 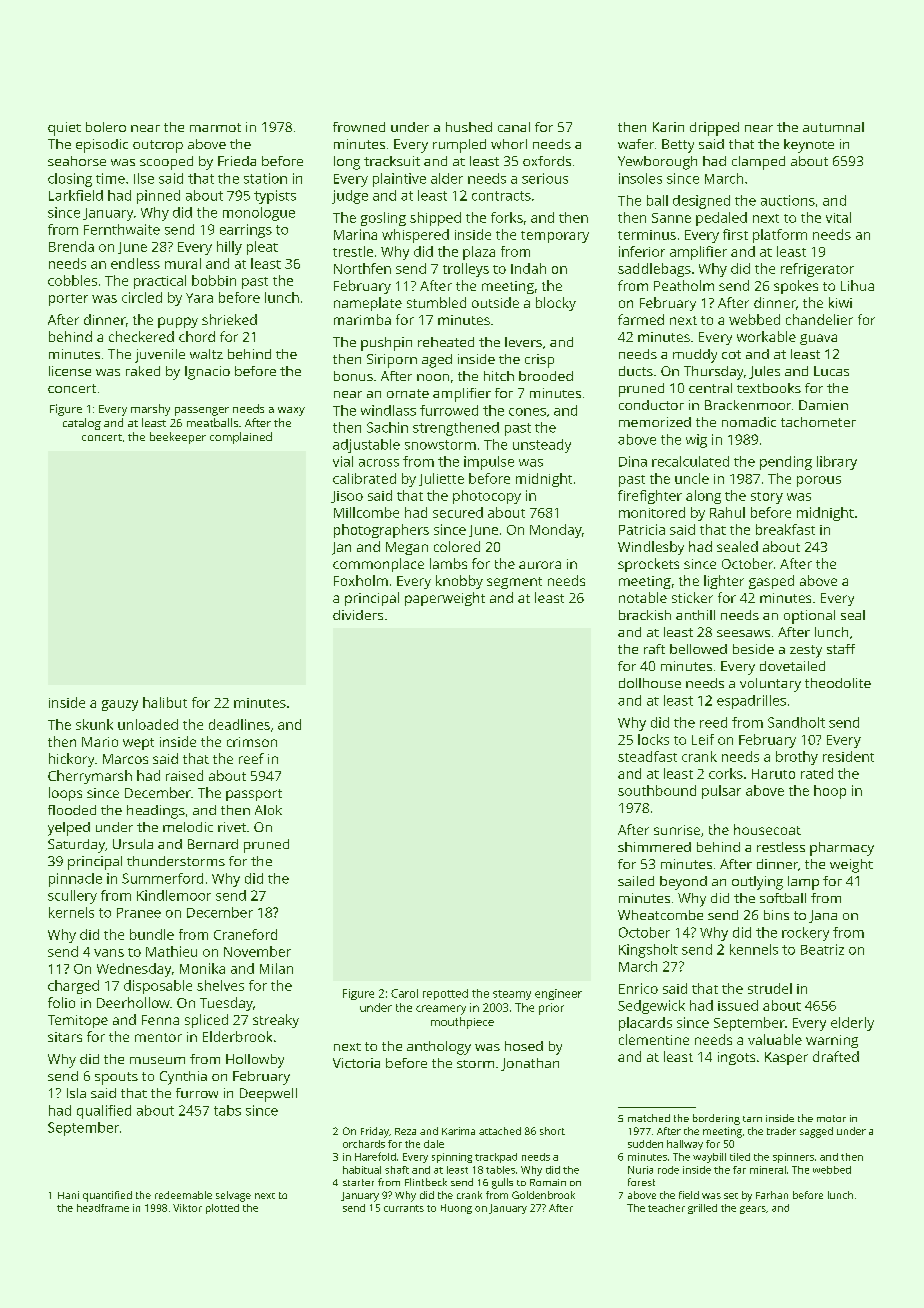 What do you see at coordinates (404, 1208) in the image?
I see `currants` at bounding box center [404, 1208].
